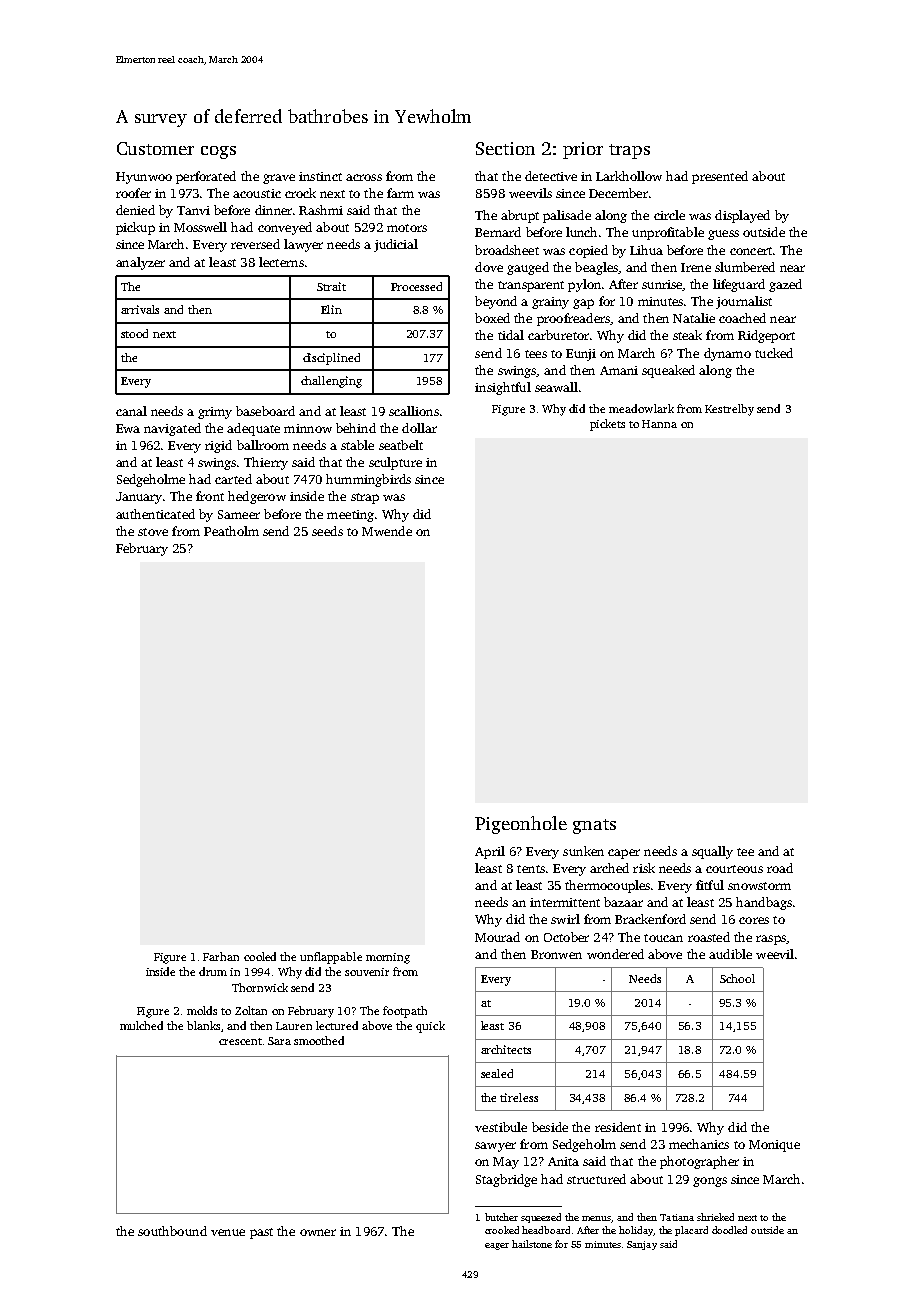 Image resolution: width=924 pixels, height=1308 pixels. Describe the element at coordinates (594, 826) in the screenshot. I see `gnats` at that location.
